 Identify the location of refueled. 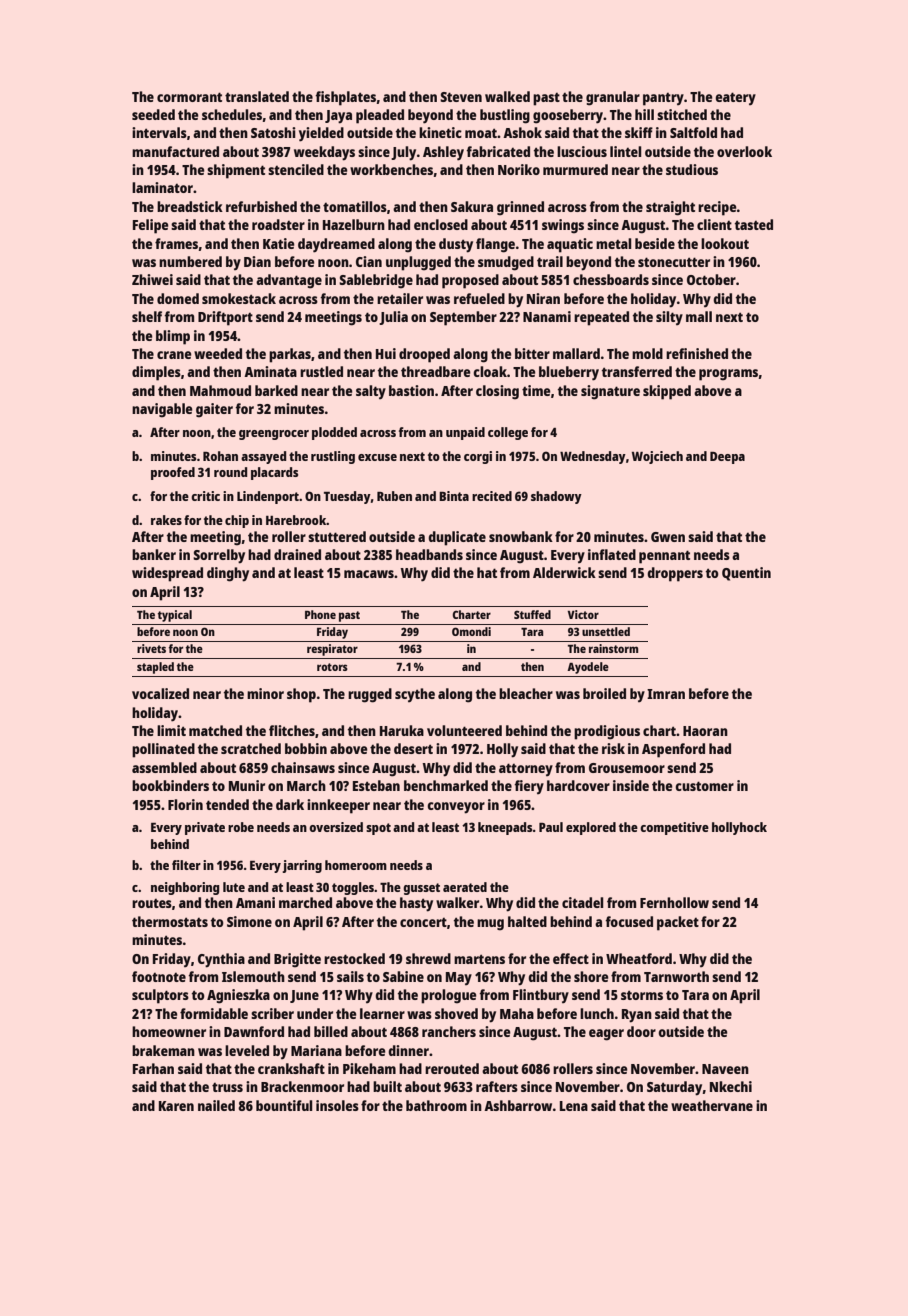
(479, 298).
